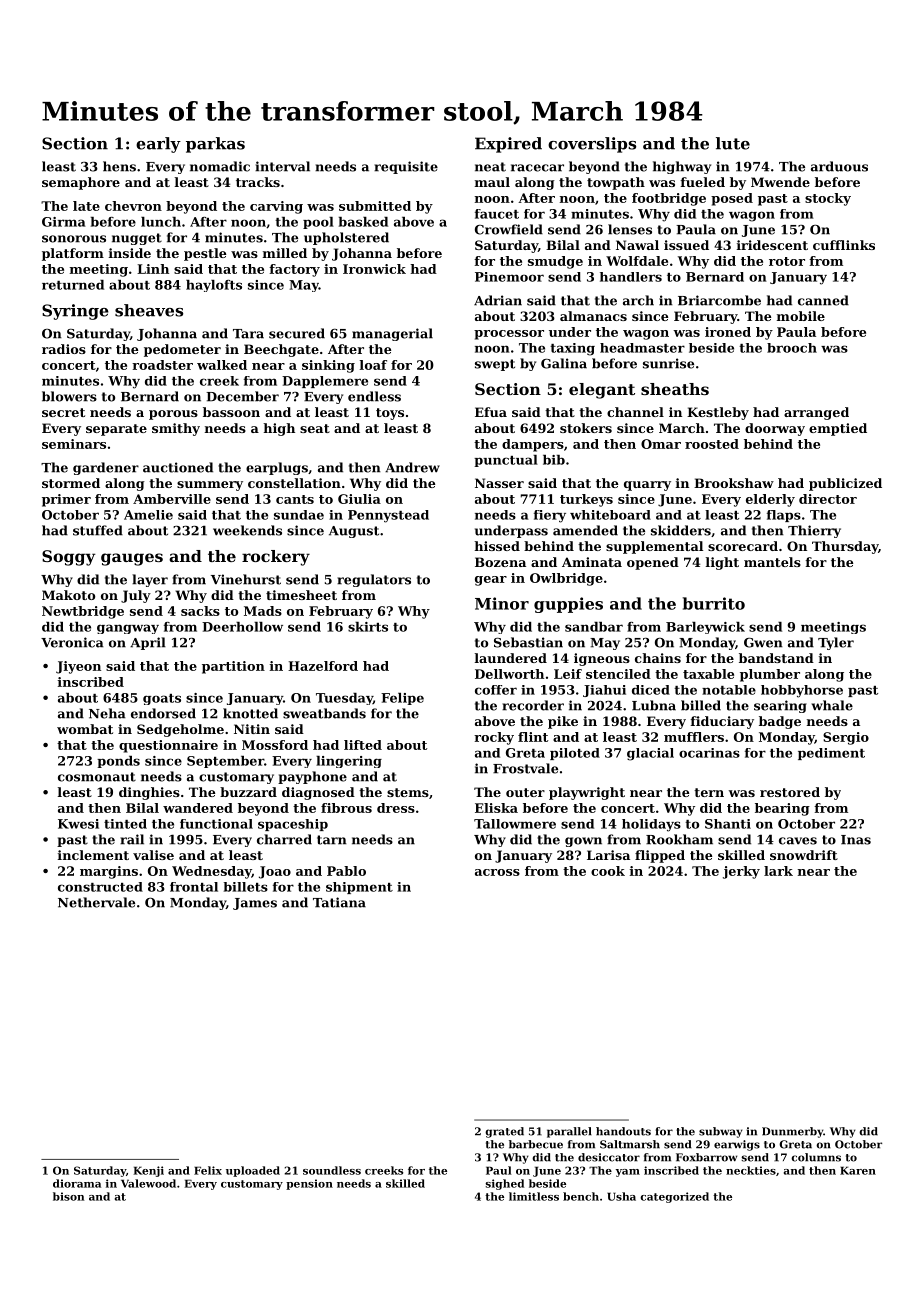 Image resolution: width=924 pixels, height=1308 pixels. Describe the element at coordinates (733, 143) in the document. I see `lute` at that location.
